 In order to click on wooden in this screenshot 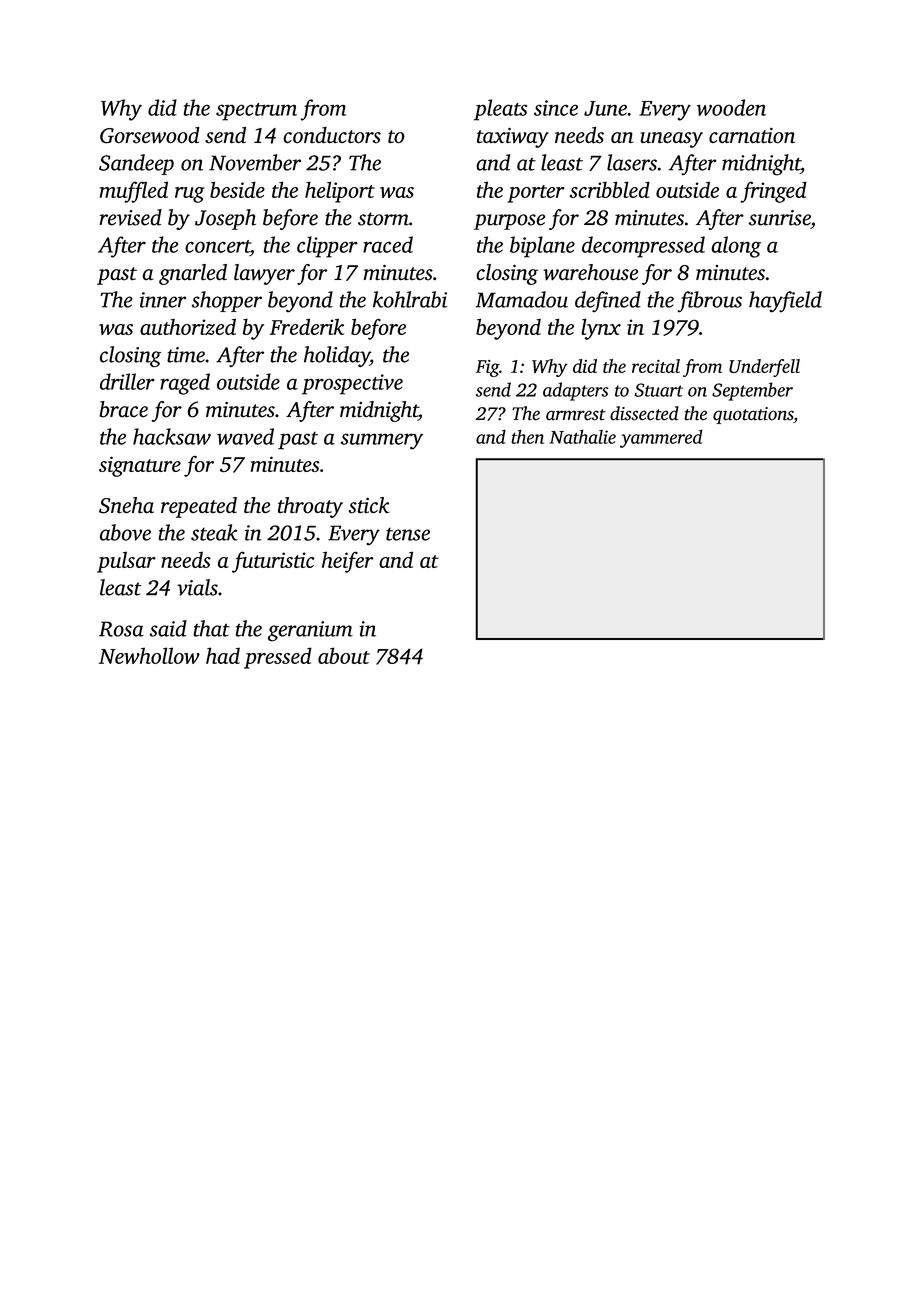, I will do `click(731, 107)`.
